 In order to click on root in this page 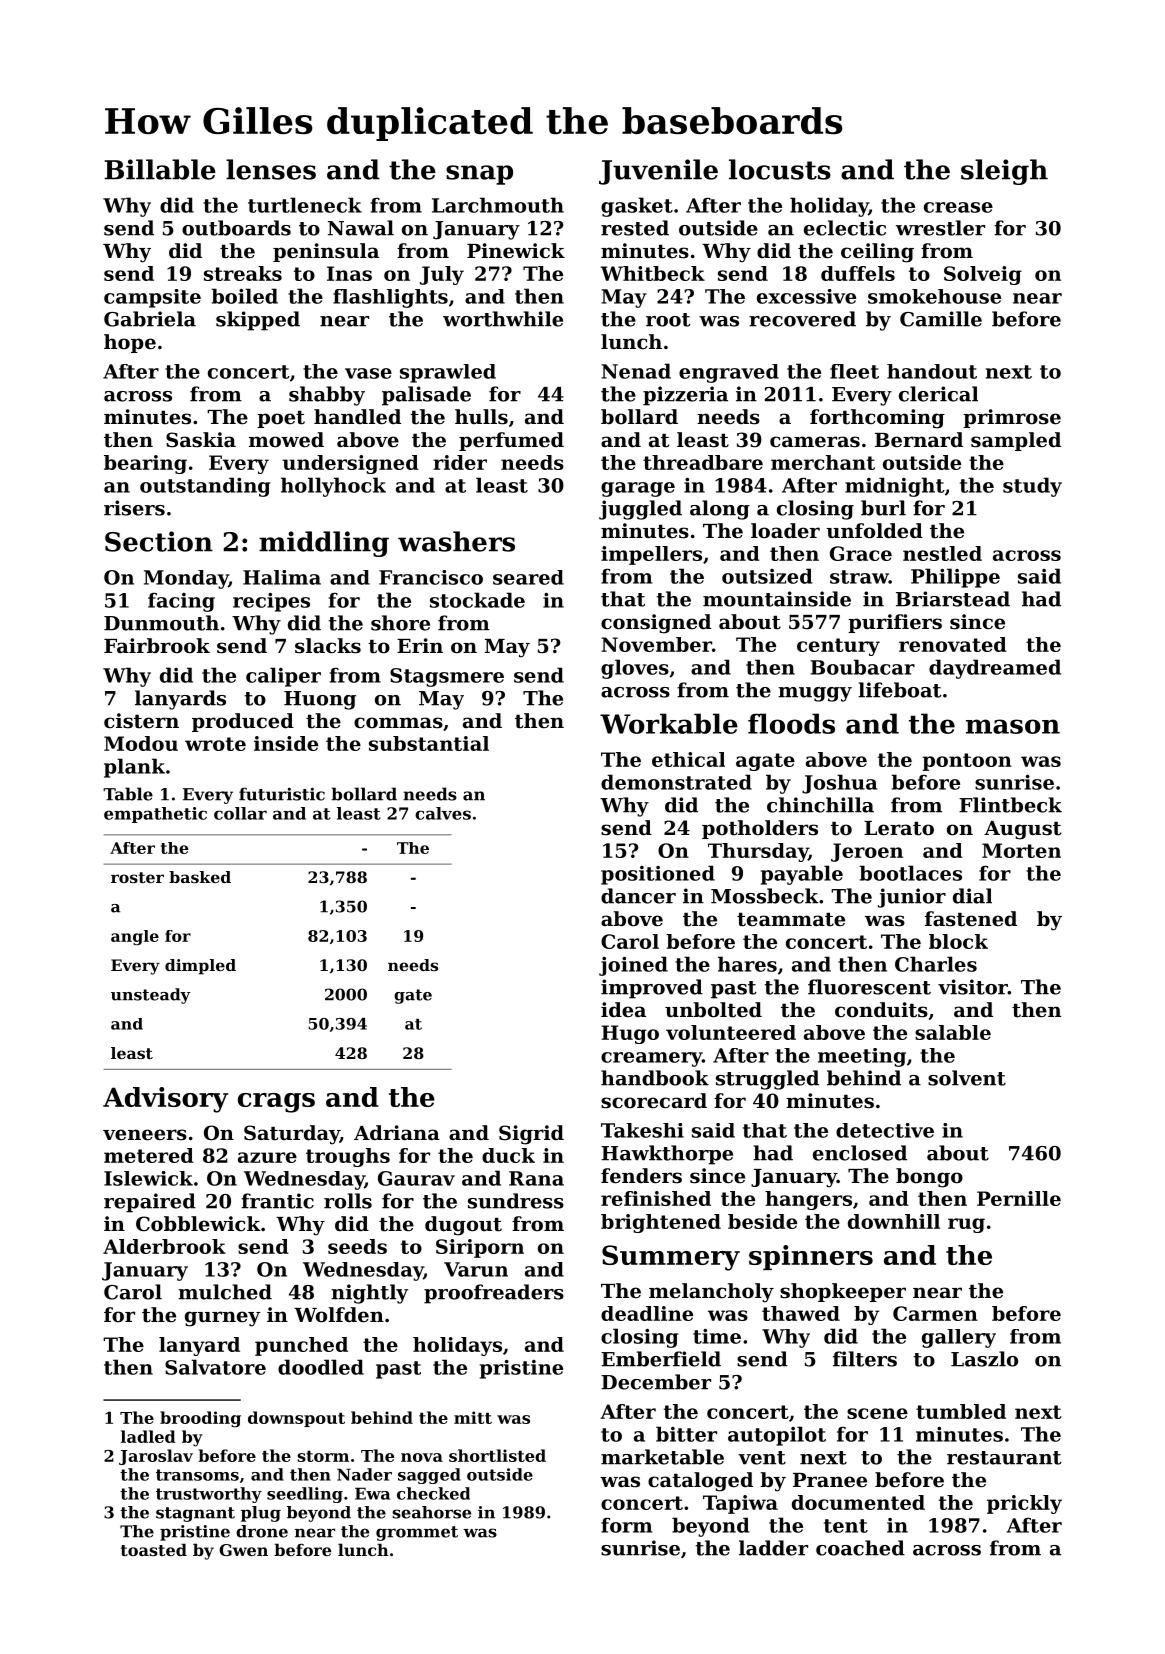, I will do `click(668, 320)`.
